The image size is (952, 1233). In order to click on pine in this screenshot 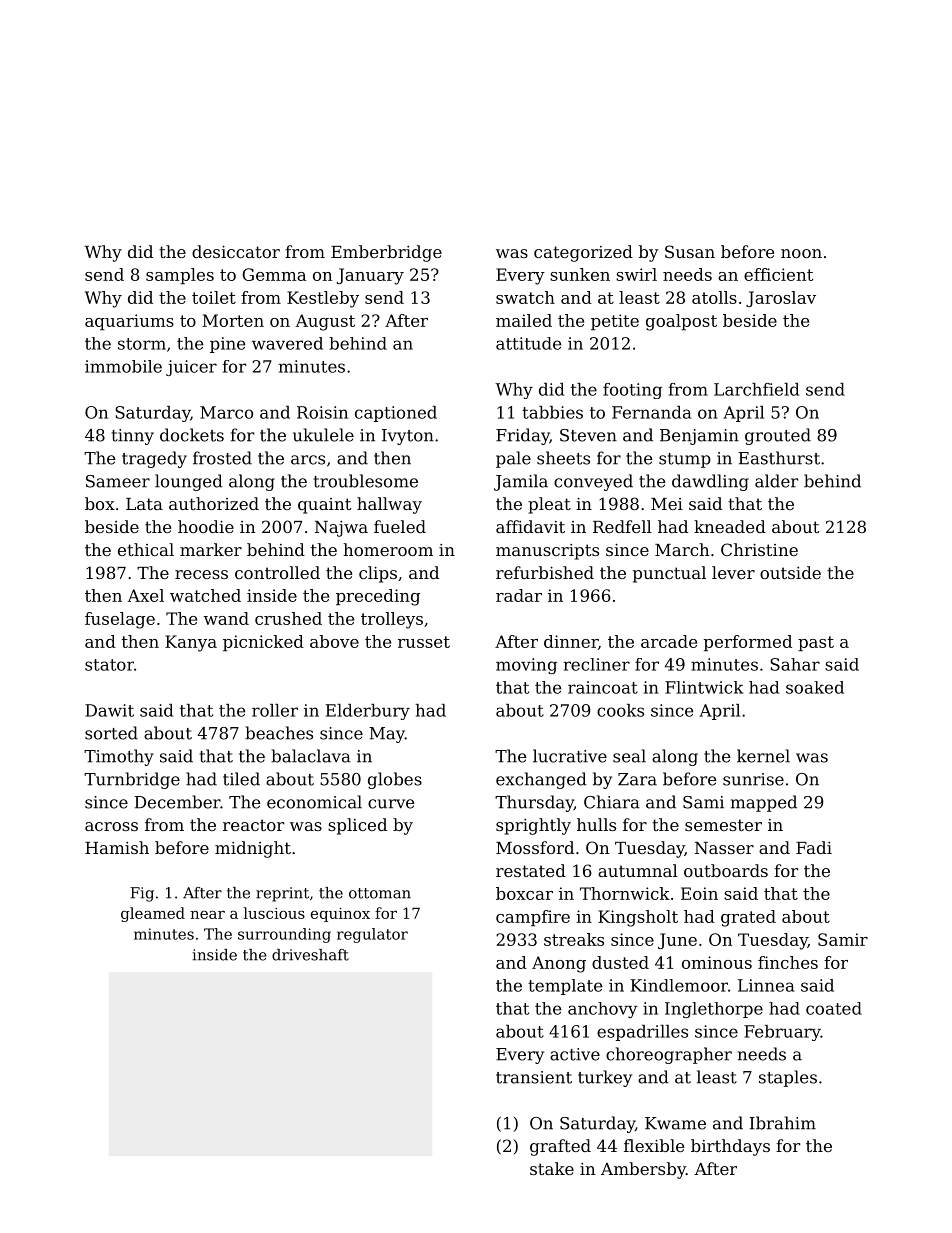, I will do `click(227, 345)`.
